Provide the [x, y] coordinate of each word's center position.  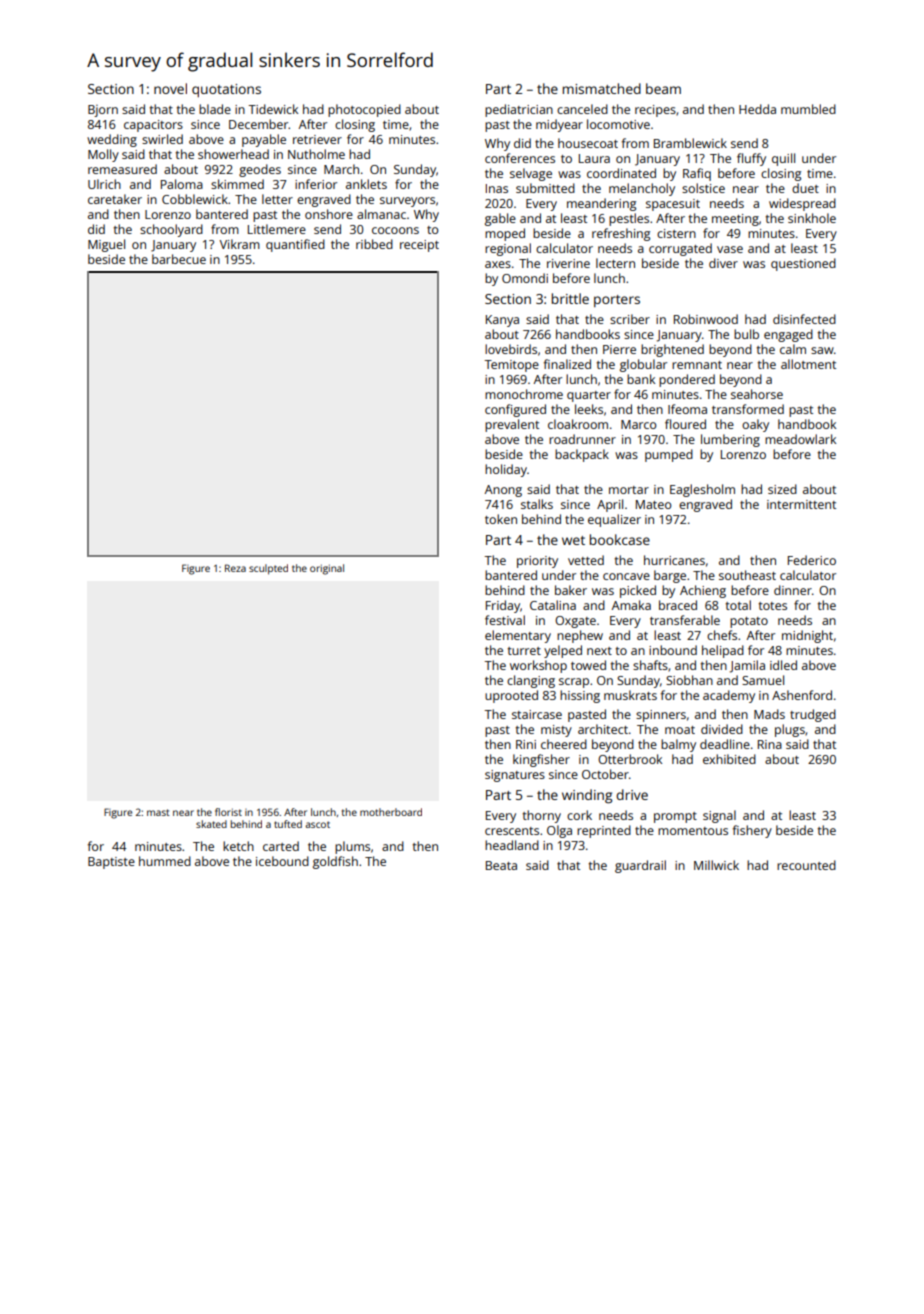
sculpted [268, 569]
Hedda [757, 109]
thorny [542, 816]
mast [158, 812]
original [327, 569]
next [599, 651]
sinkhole [812, 218]
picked [638, 591]
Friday [503, 606]
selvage [531, 174]
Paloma [182, 184]
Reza [235, 568]
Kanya [502, 321]
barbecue [179, 259]
